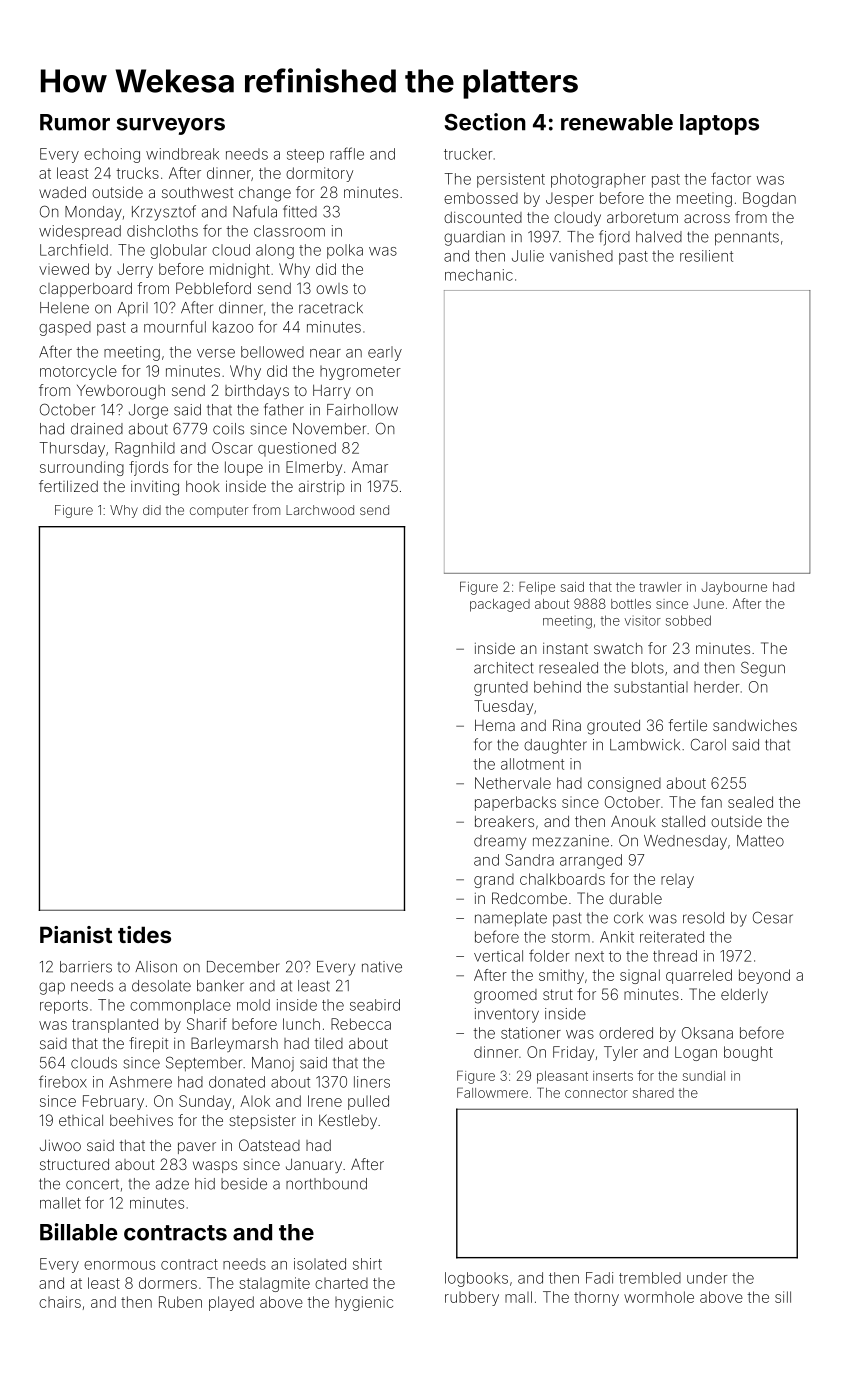 The image size is (849, 1400). I want to click on fertilized, so click(68, 486).
